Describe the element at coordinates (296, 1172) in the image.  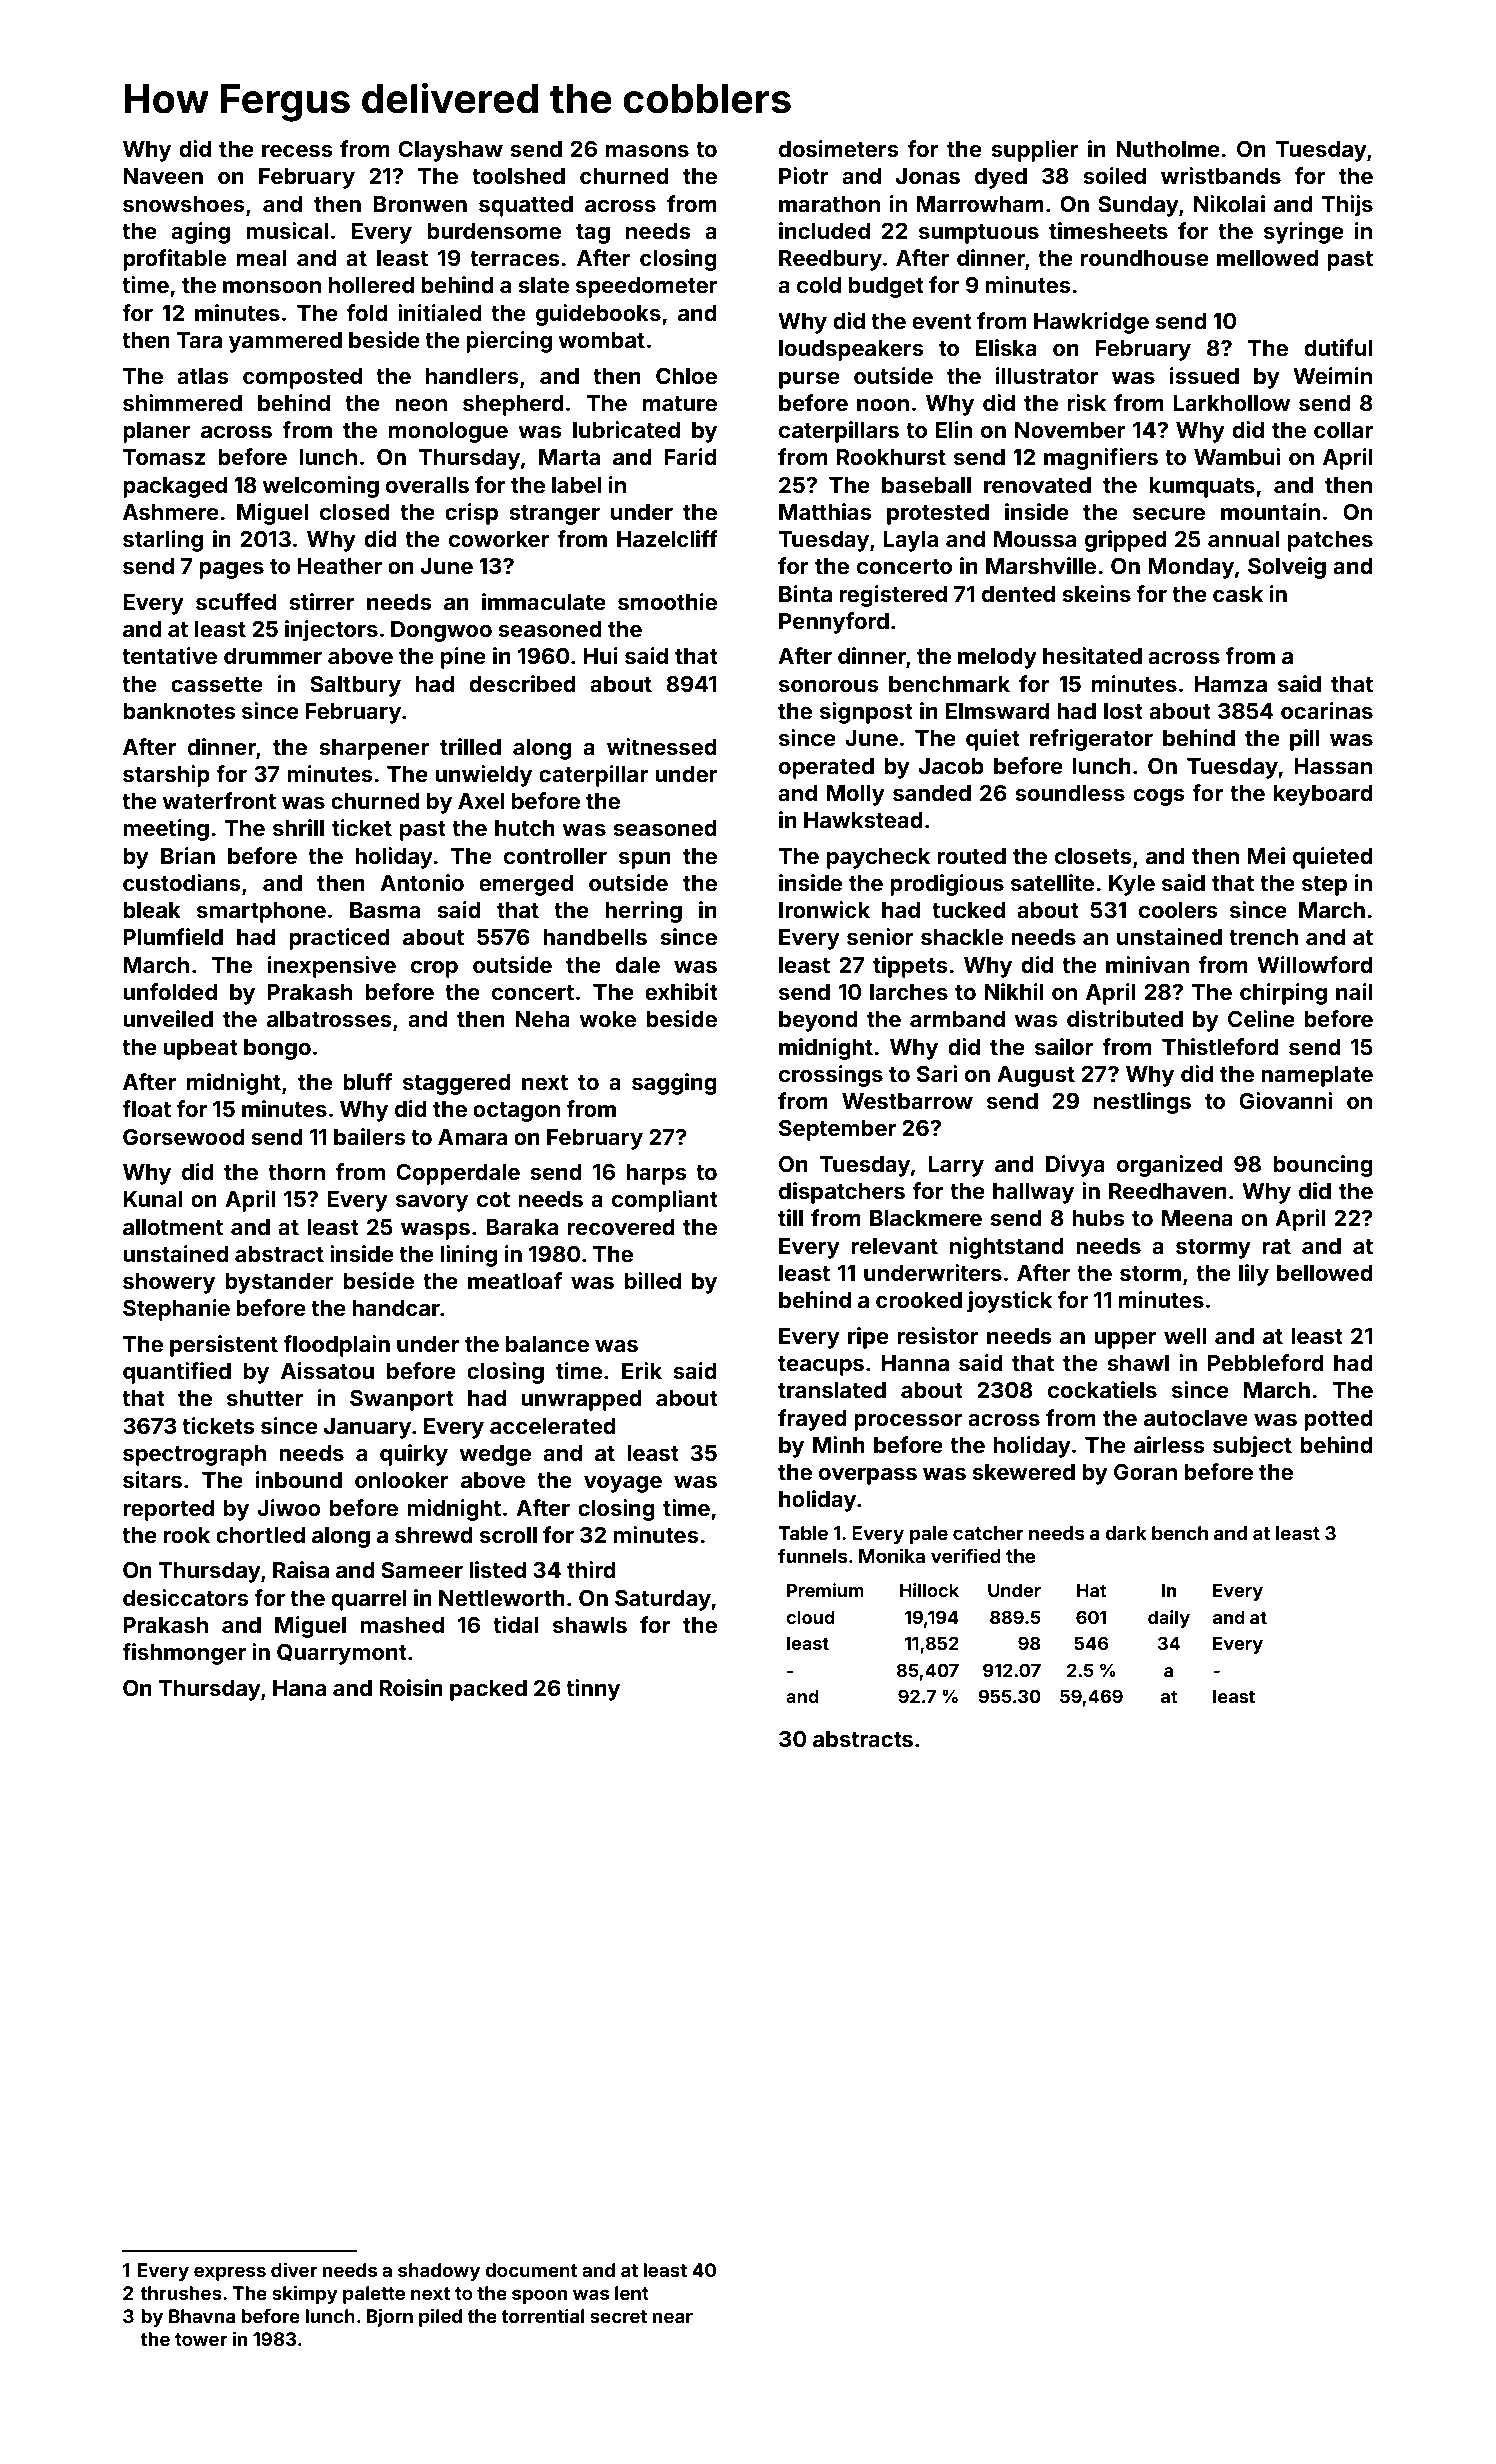
I see `thorn` at that location.
